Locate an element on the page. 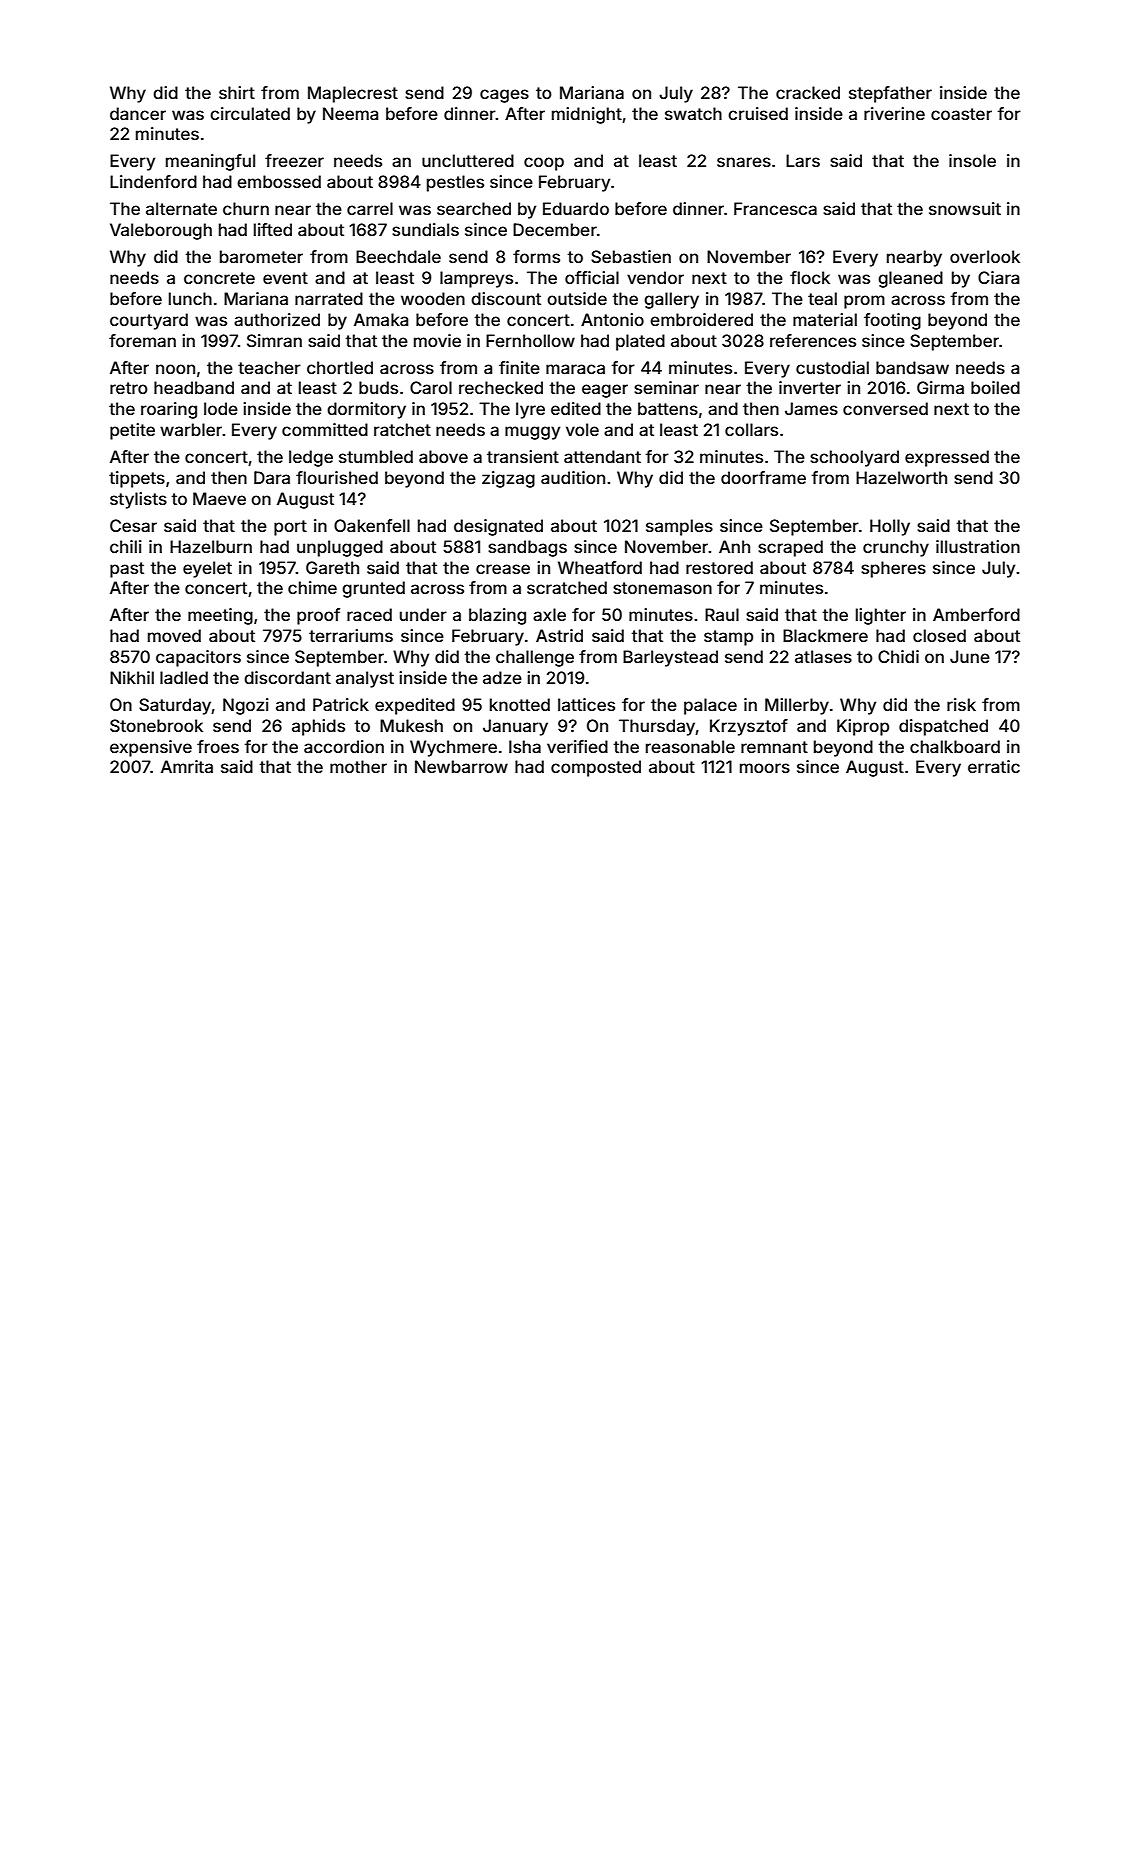  moved is located at coordinates (174, 635).
